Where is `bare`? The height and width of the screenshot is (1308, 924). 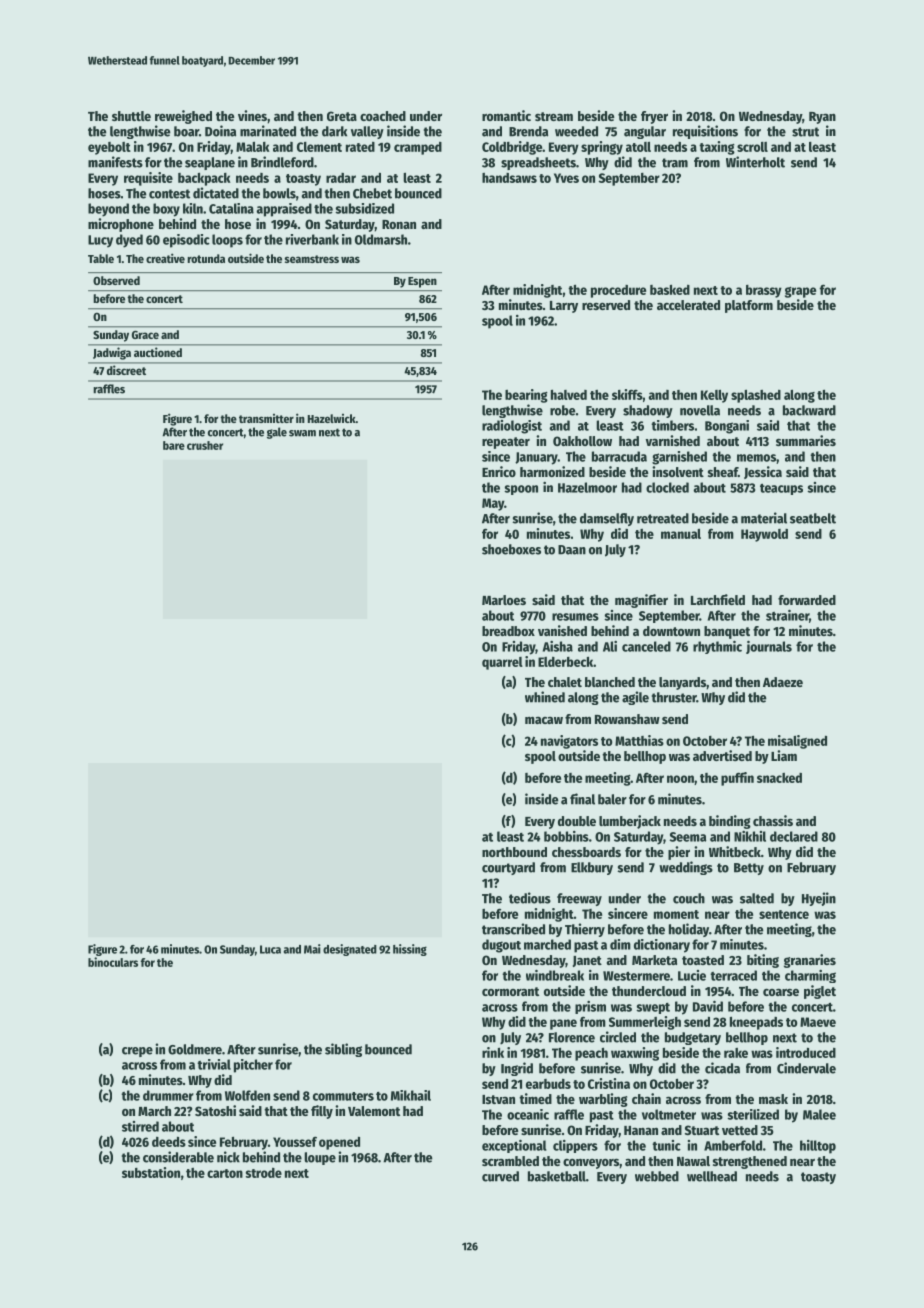 bare is located at coordinates (174, 445).
